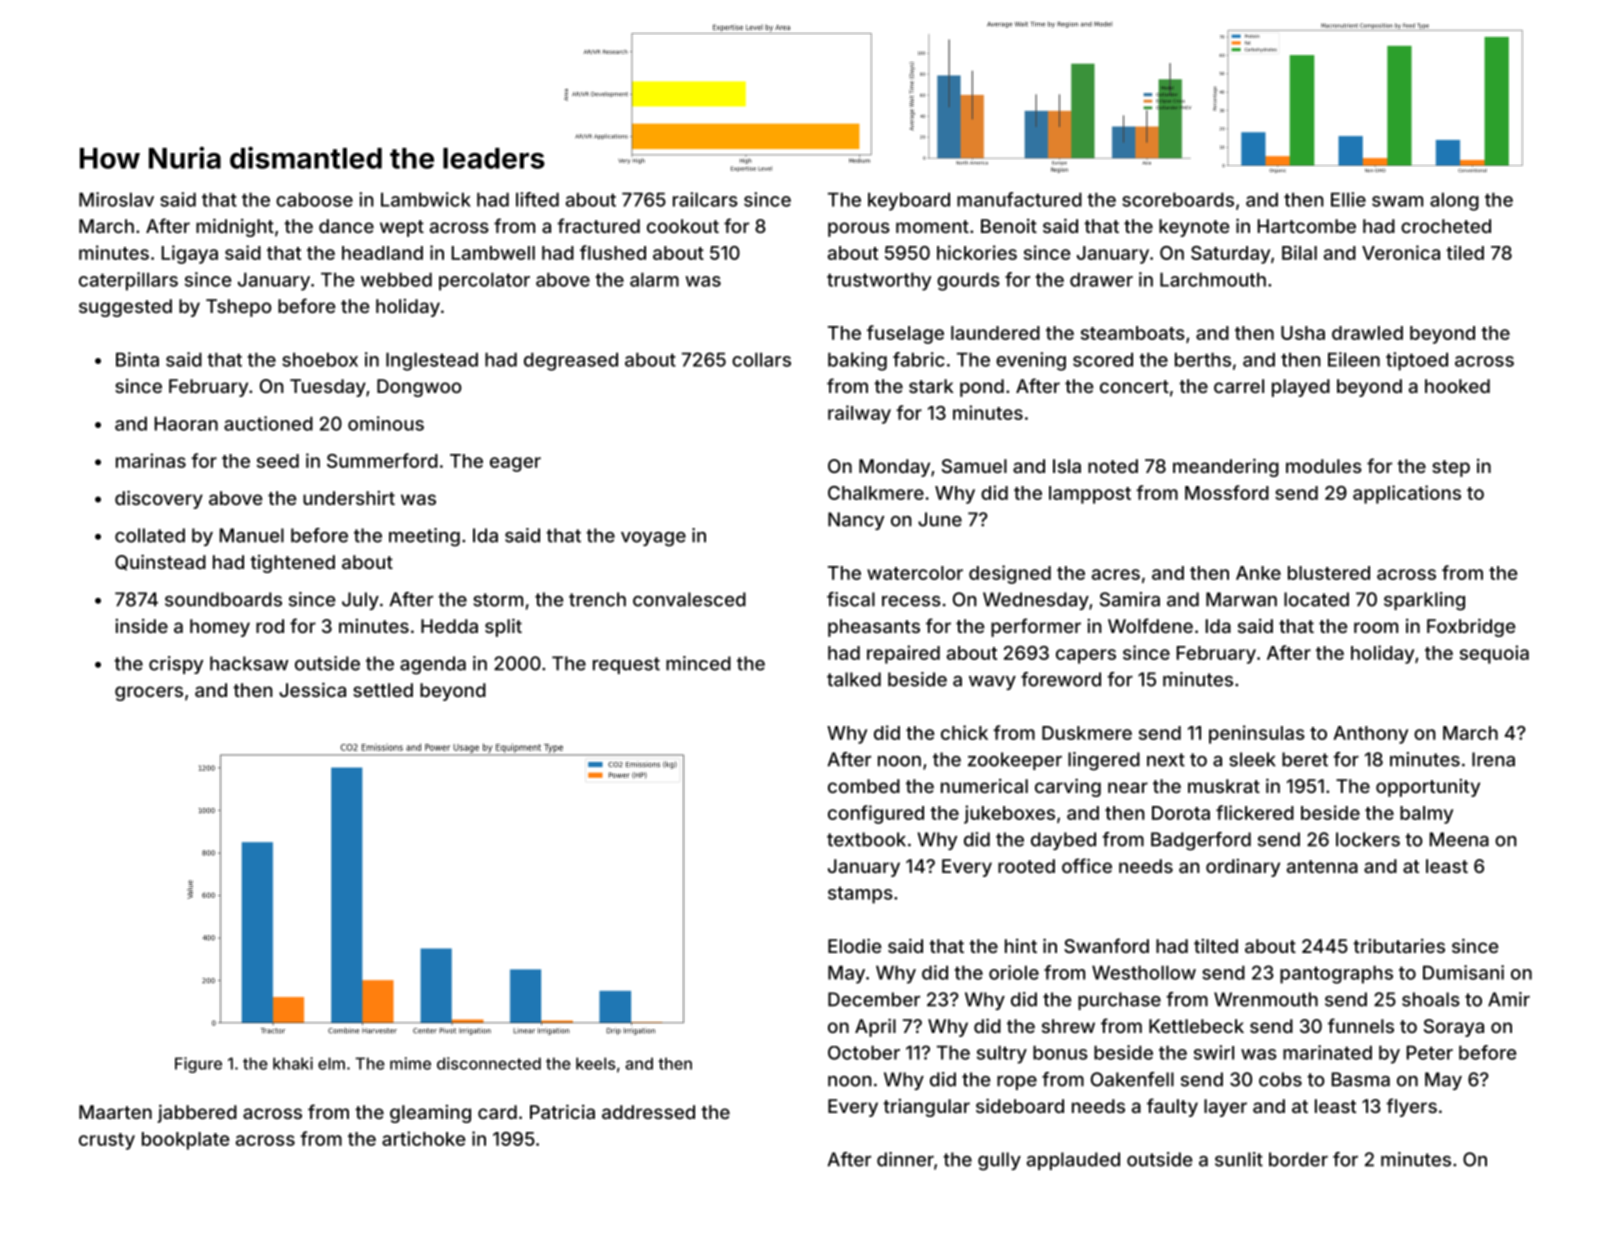 The width and height of the document is (1619, 1251). What do you see at coordinates (974, 466) in the document?
I see `Samuel` at bounding box center [974, 466].
